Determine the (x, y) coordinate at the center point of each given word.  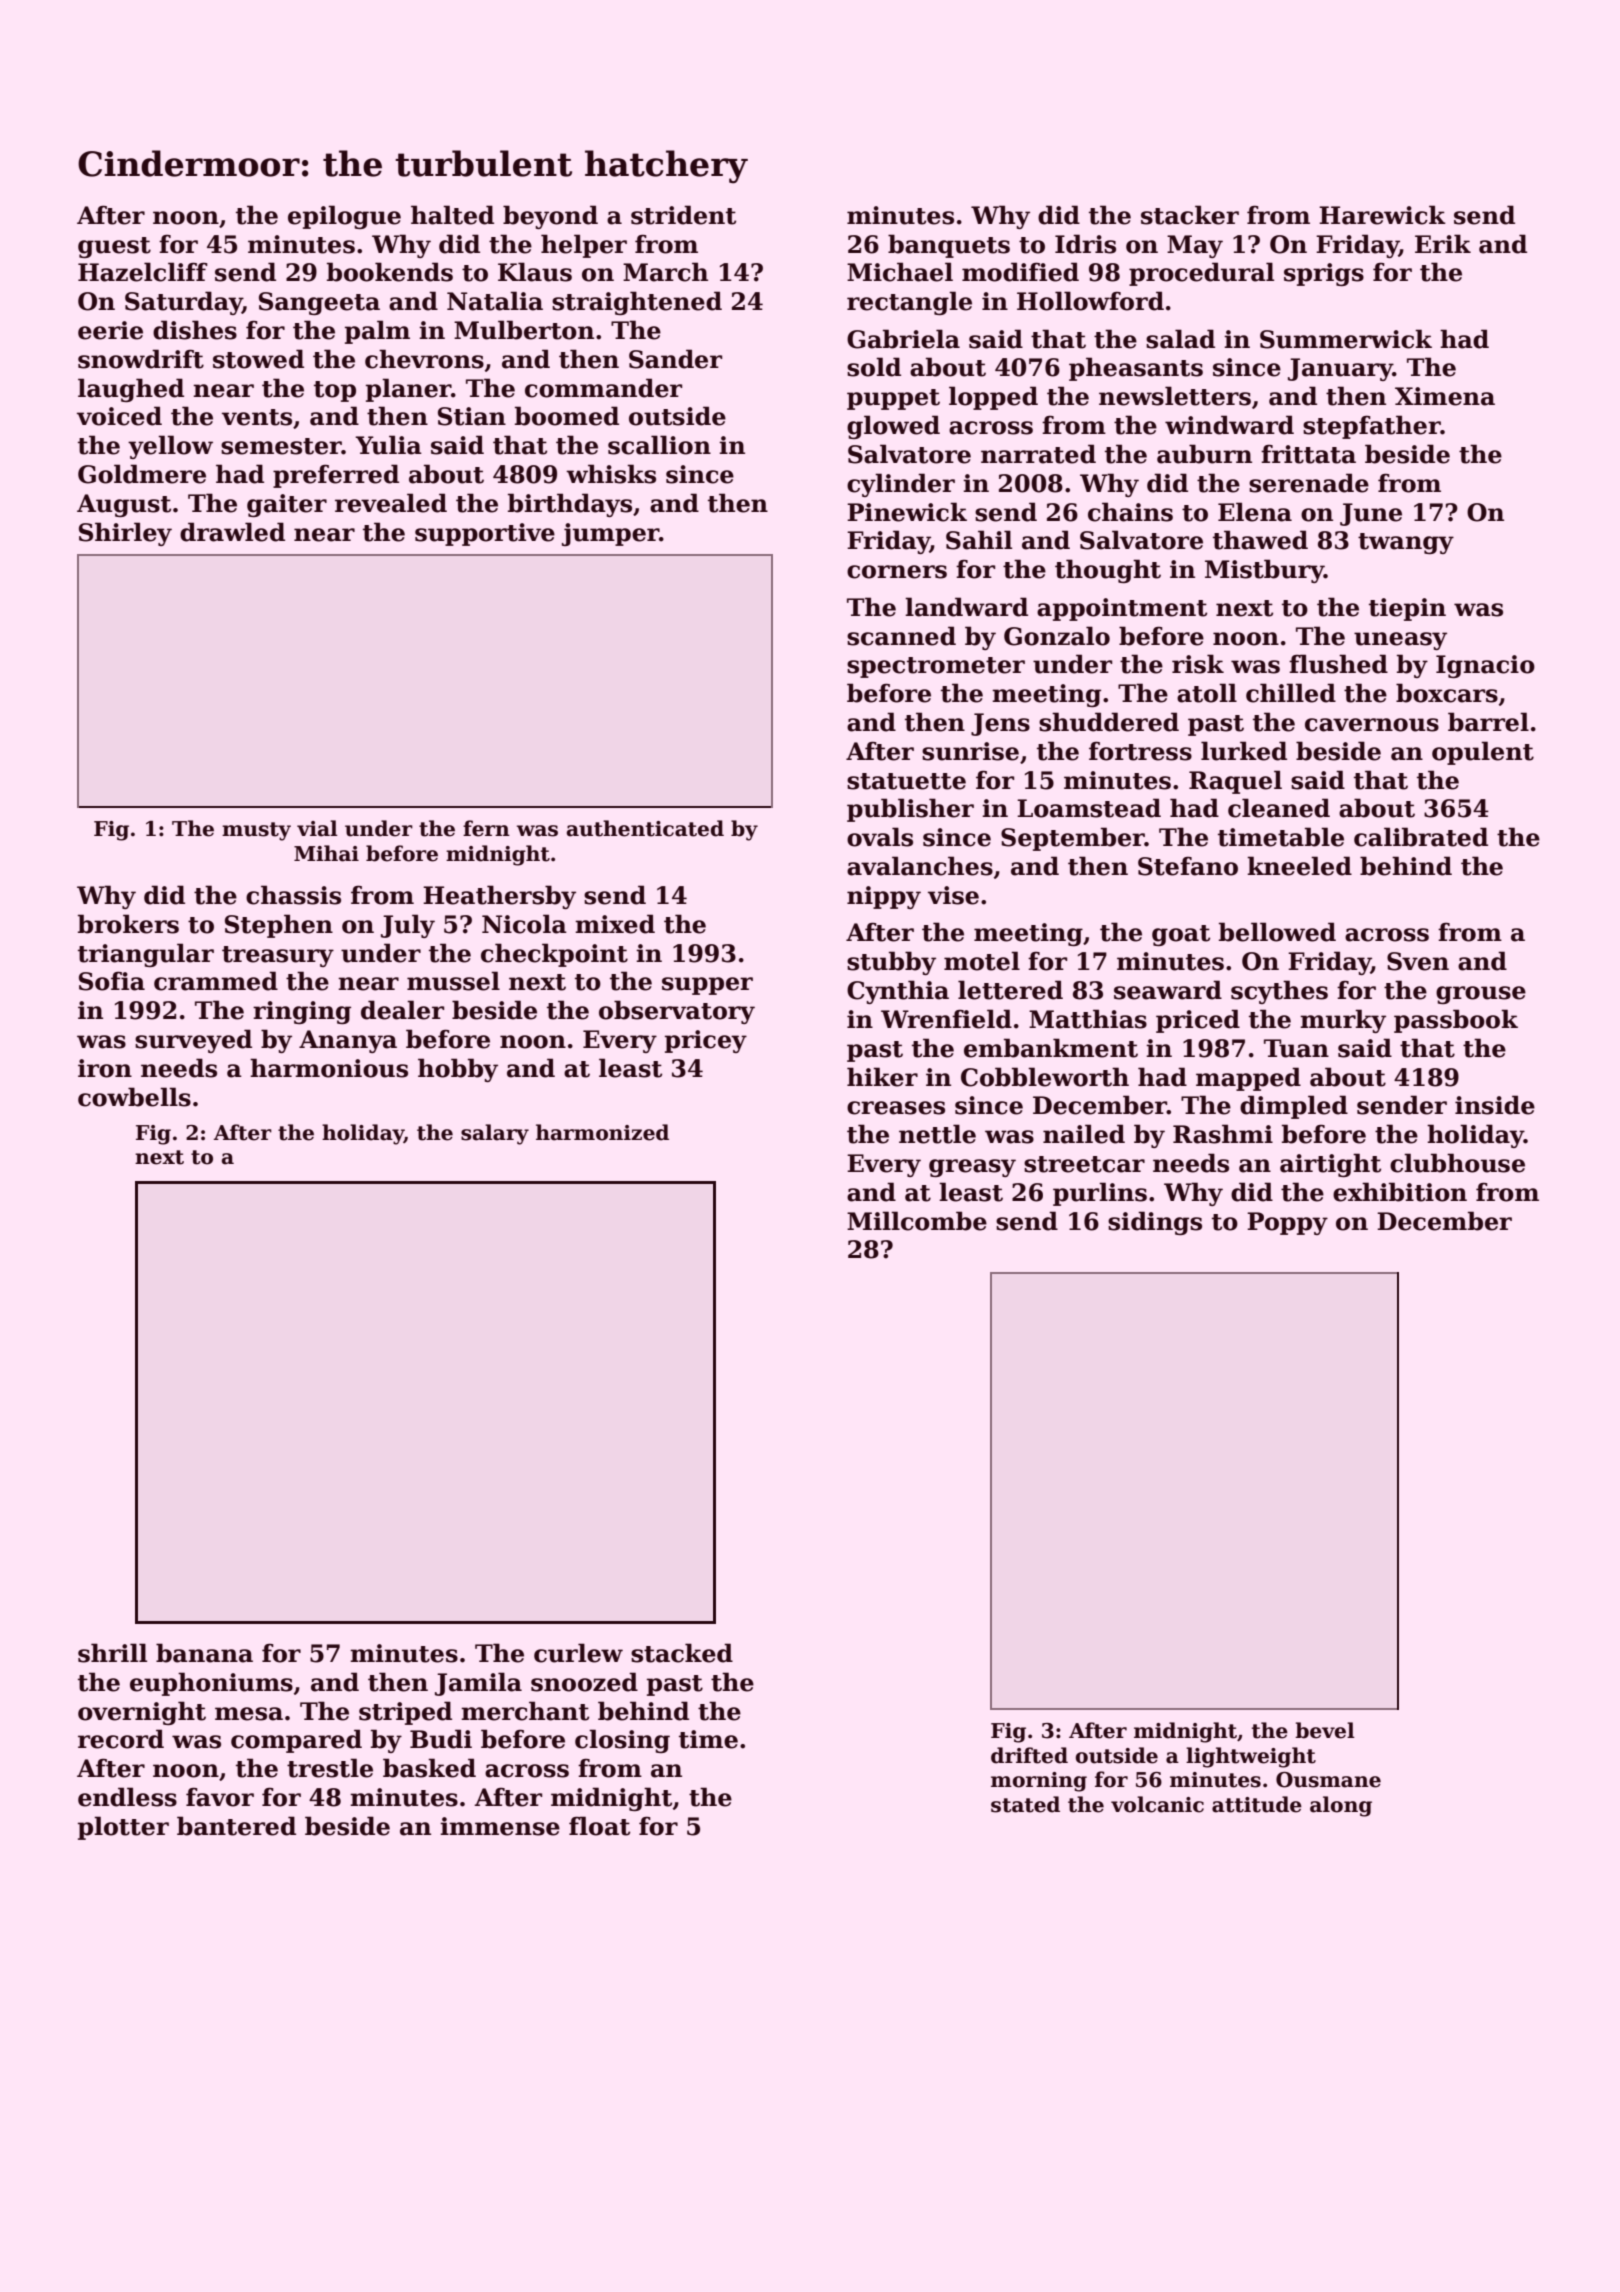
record (121, 1739)
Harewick (1382, 215)
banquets (949, 246)
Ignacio (1485, 666)
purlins (1100, 1194)
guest (114, 247)
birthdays (570, 505)
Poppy (1287, 1223)
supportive (485, 534)
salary (495, 1134)
